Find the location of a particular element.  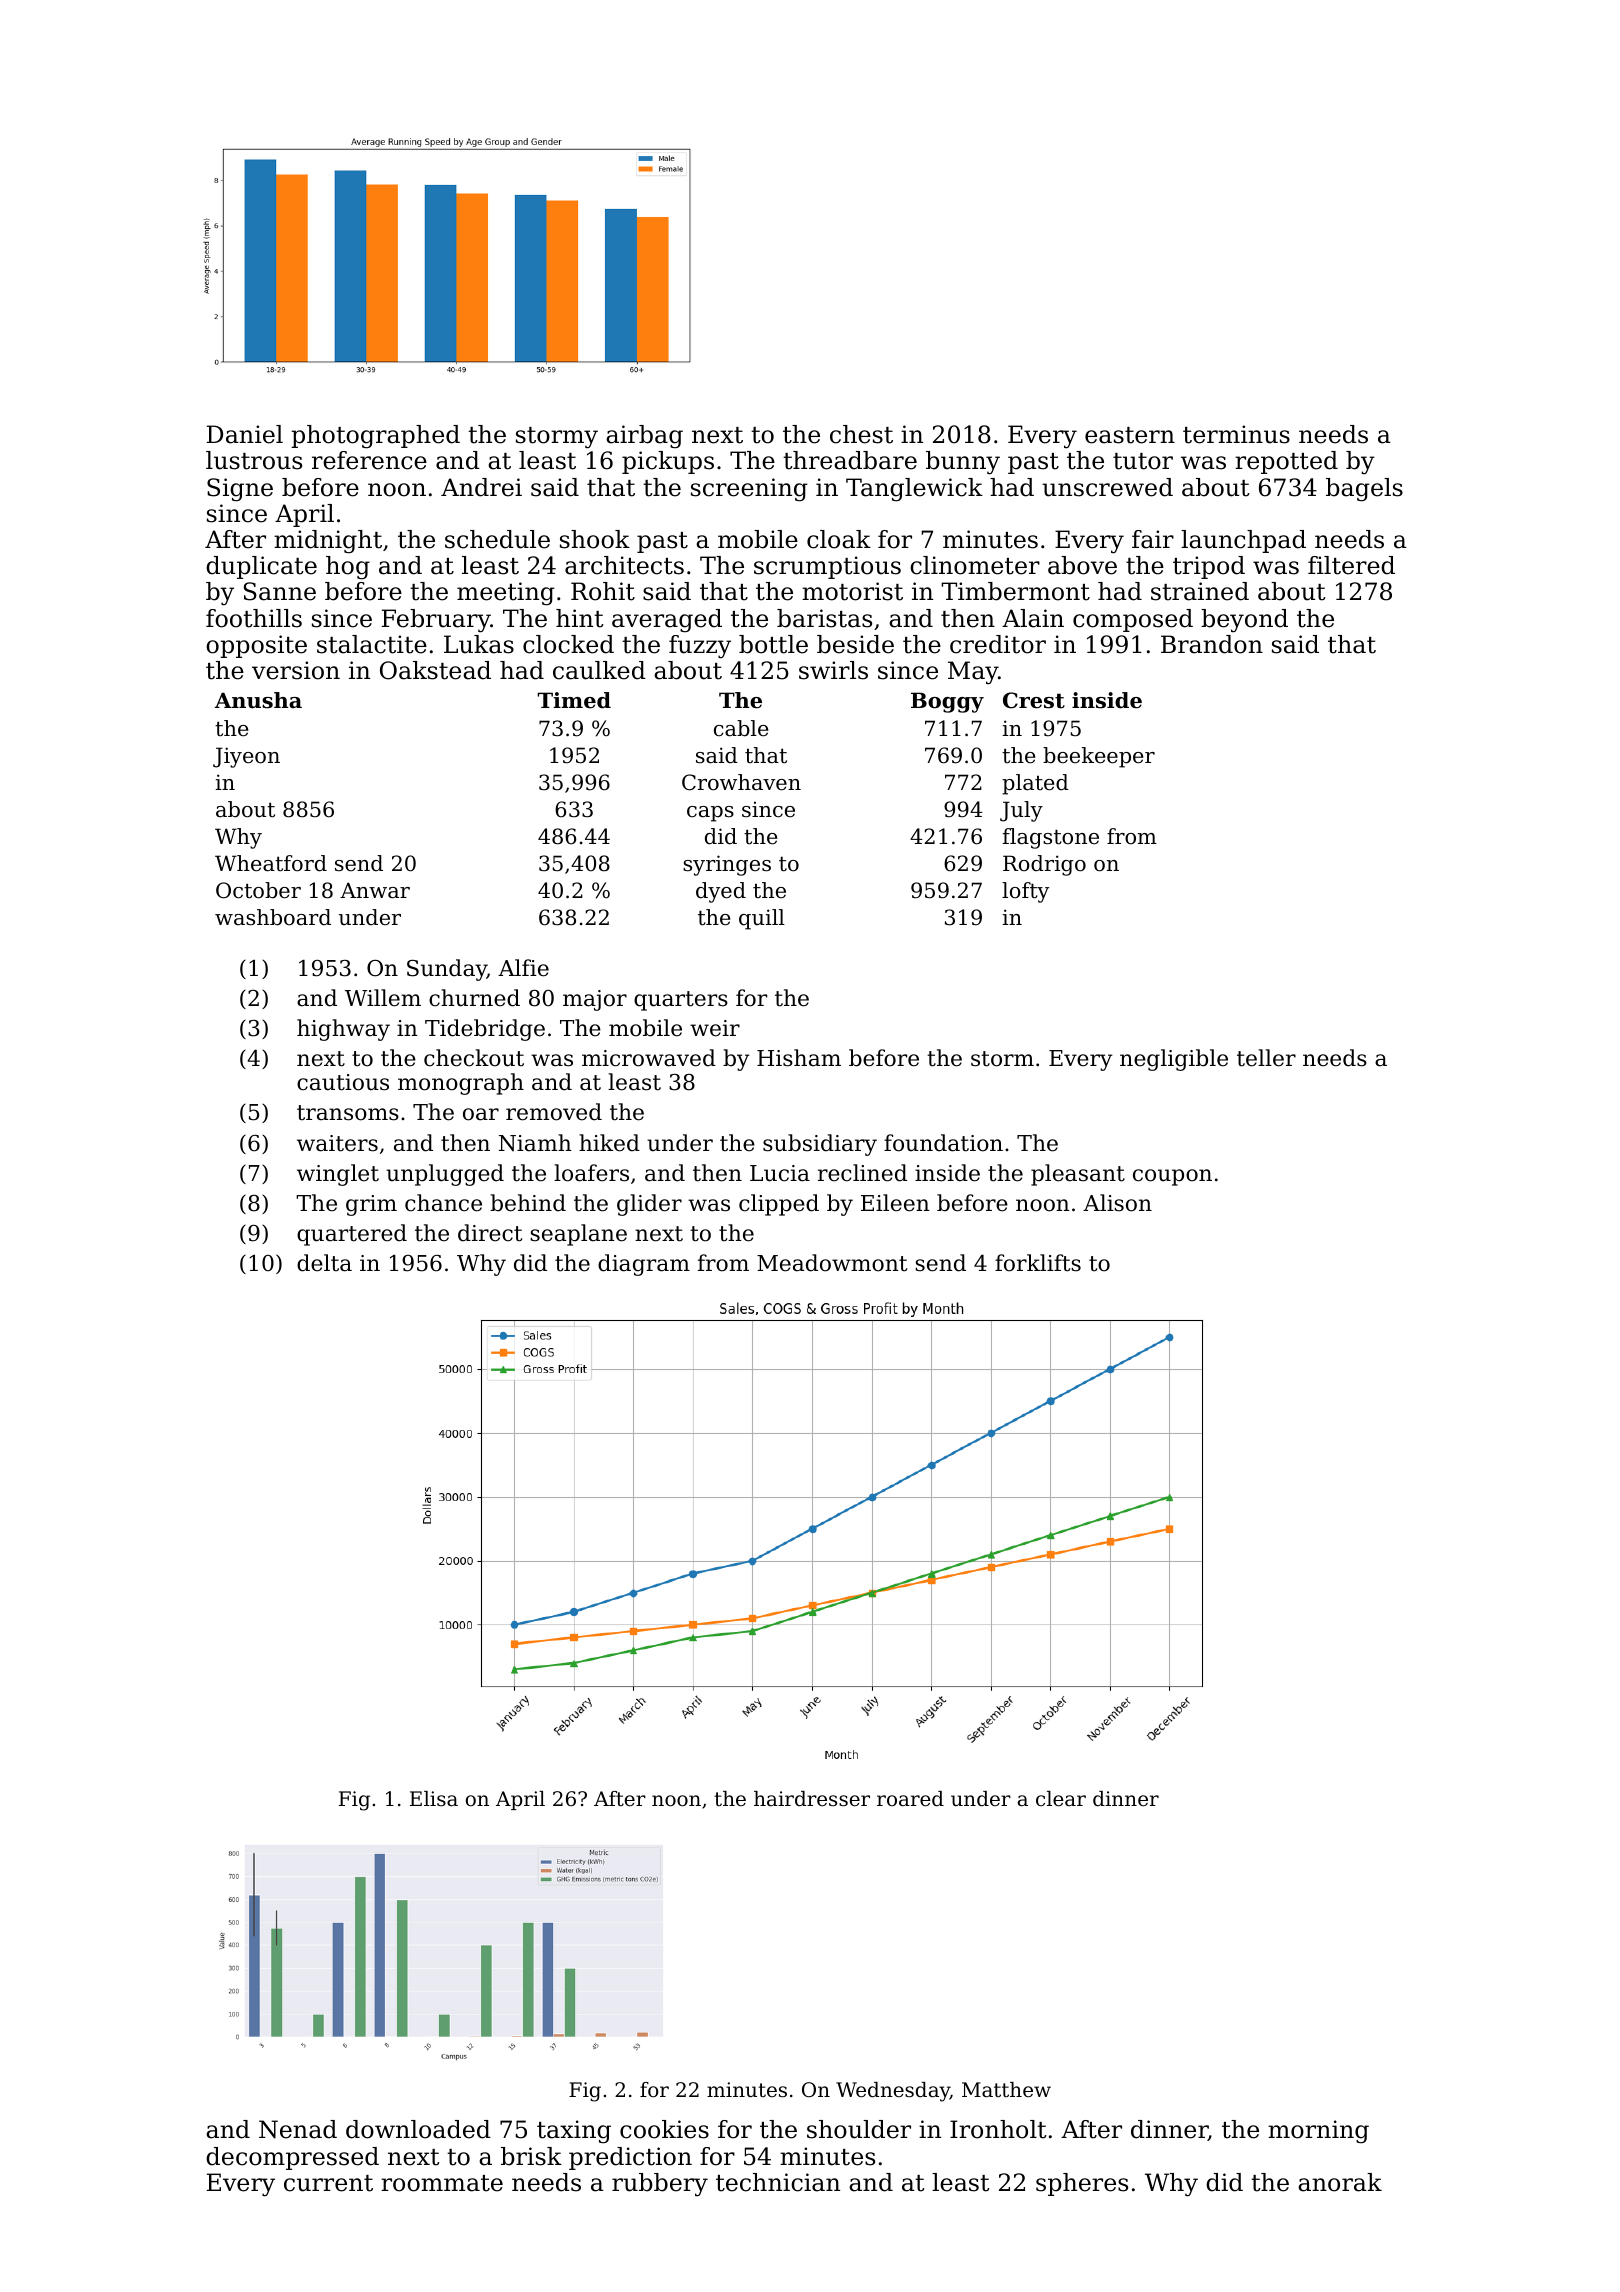

Matthew is located at coordinates (1006, 2090).
